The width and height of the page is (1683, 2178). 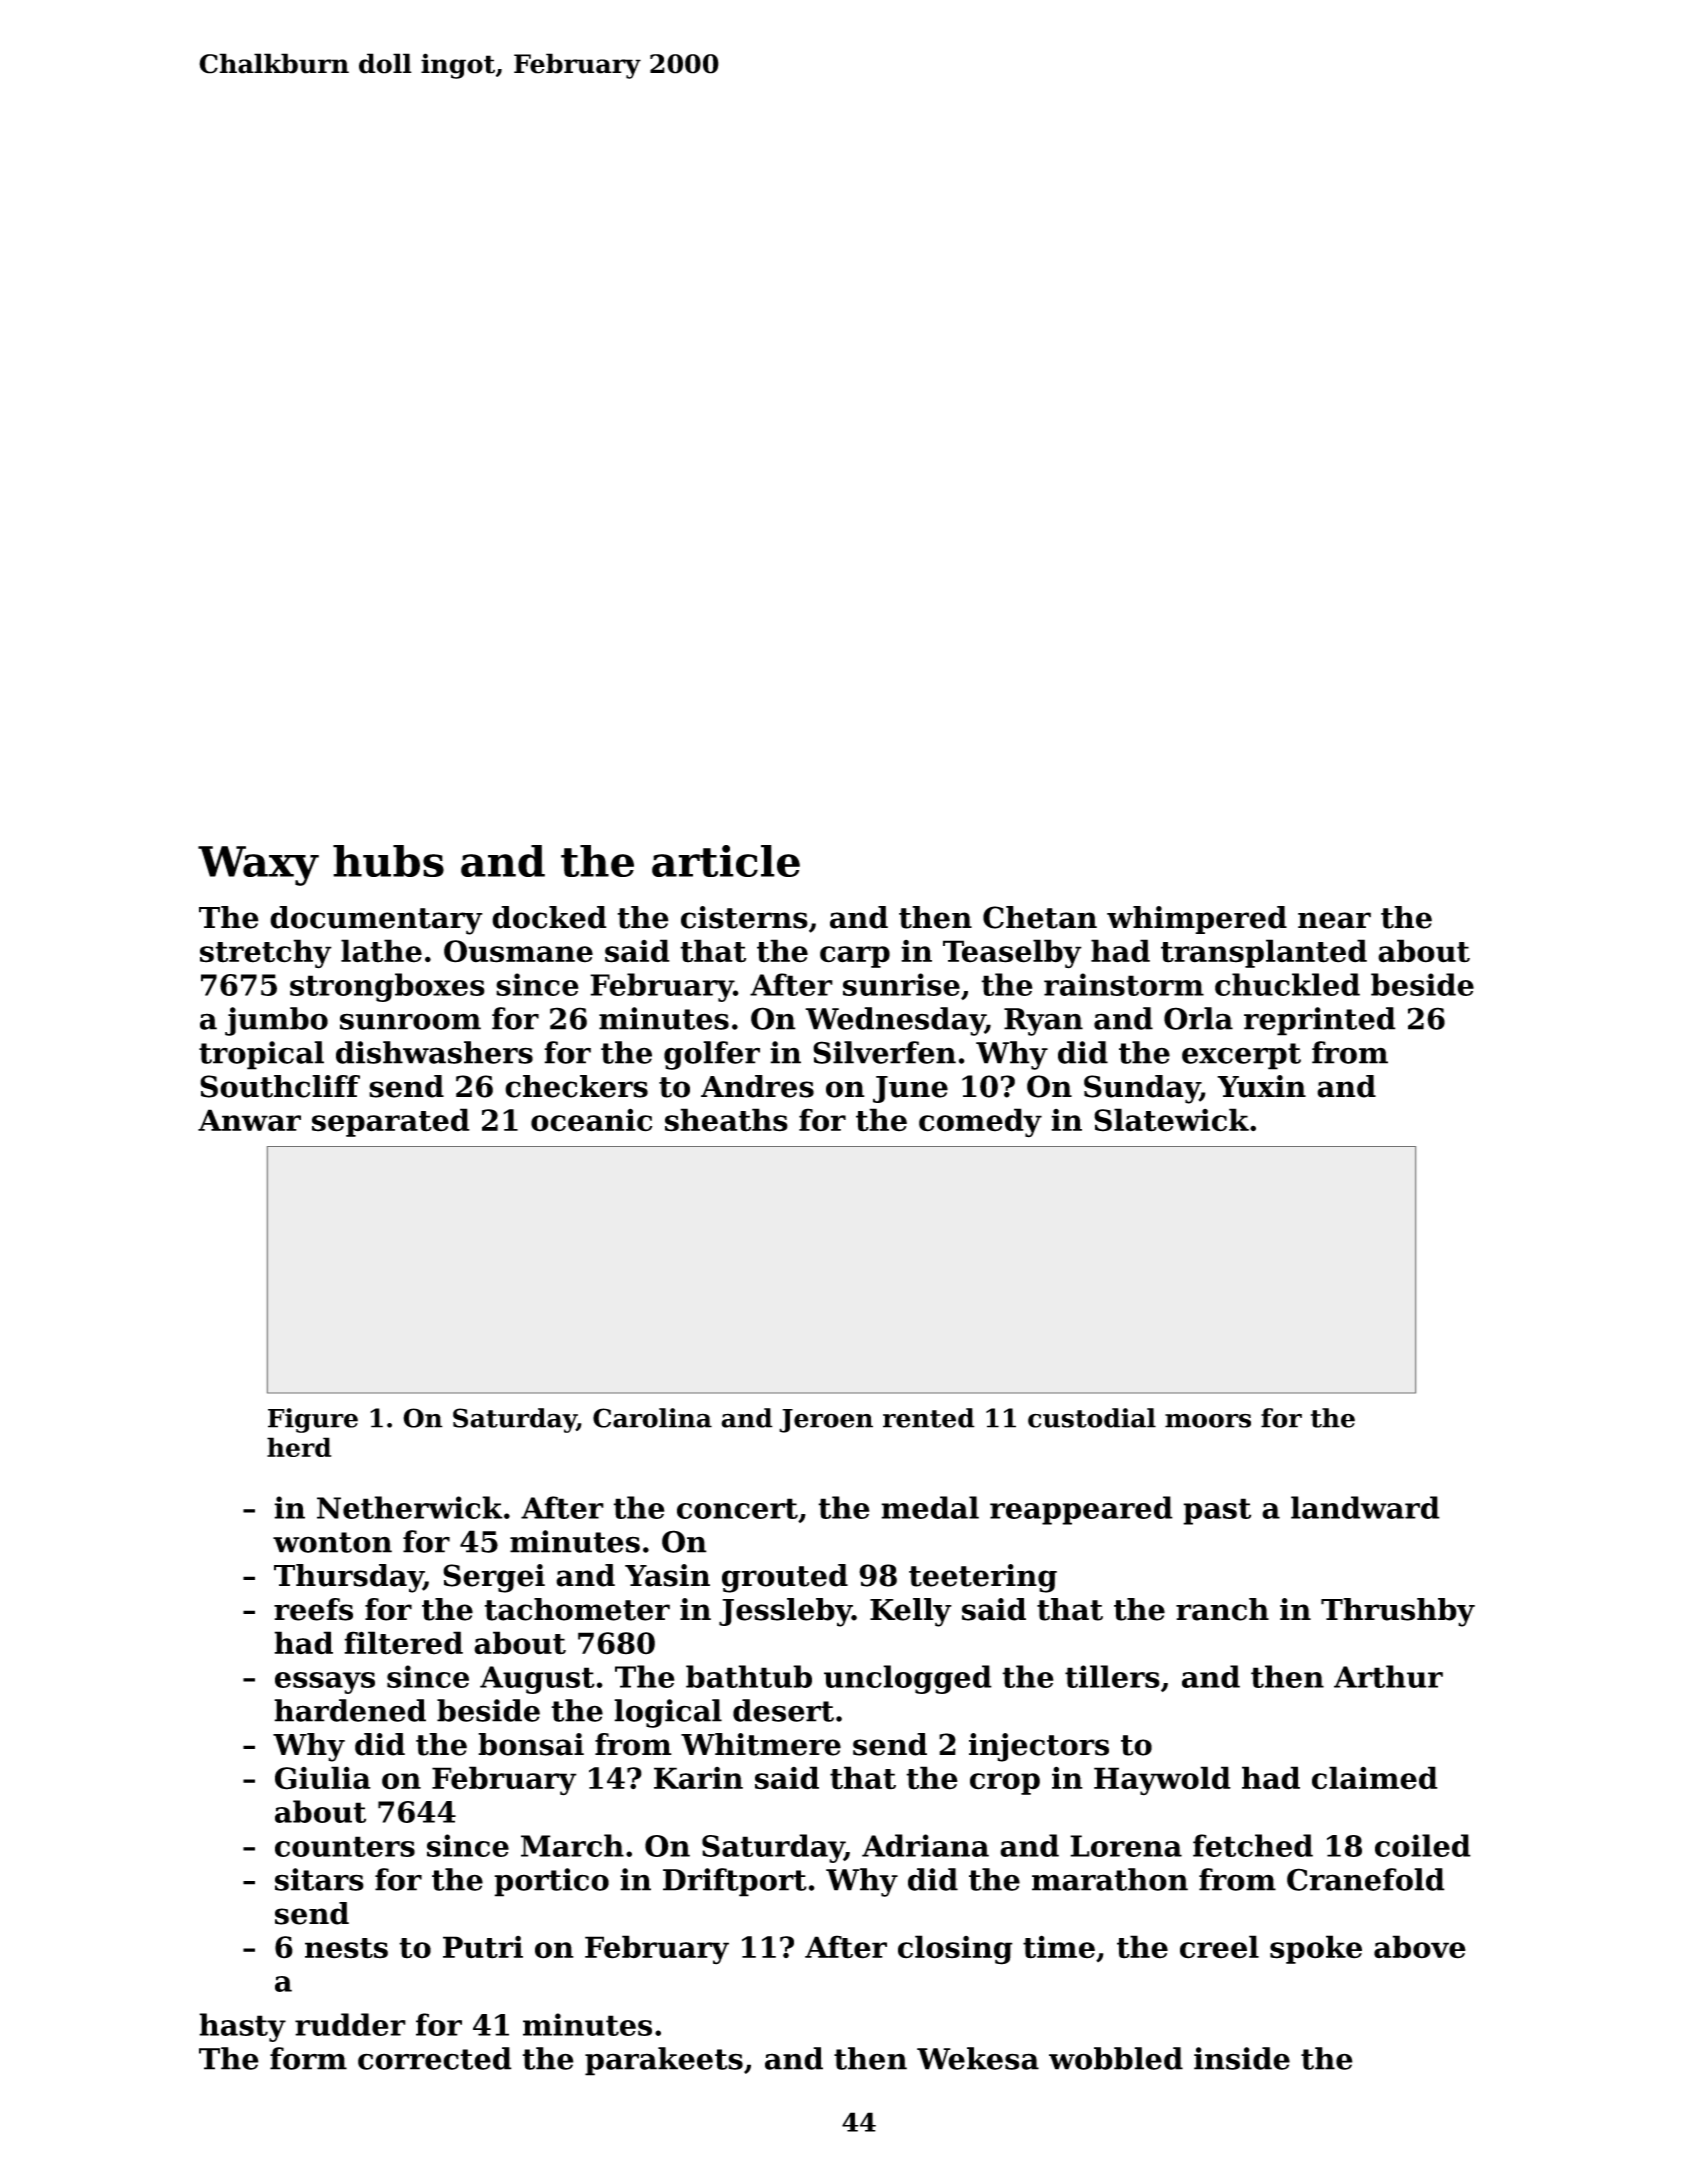 What do you see at coordinates (1197, 920) in the page?
I see `whimpered` at bounding box center [1197, 920].
